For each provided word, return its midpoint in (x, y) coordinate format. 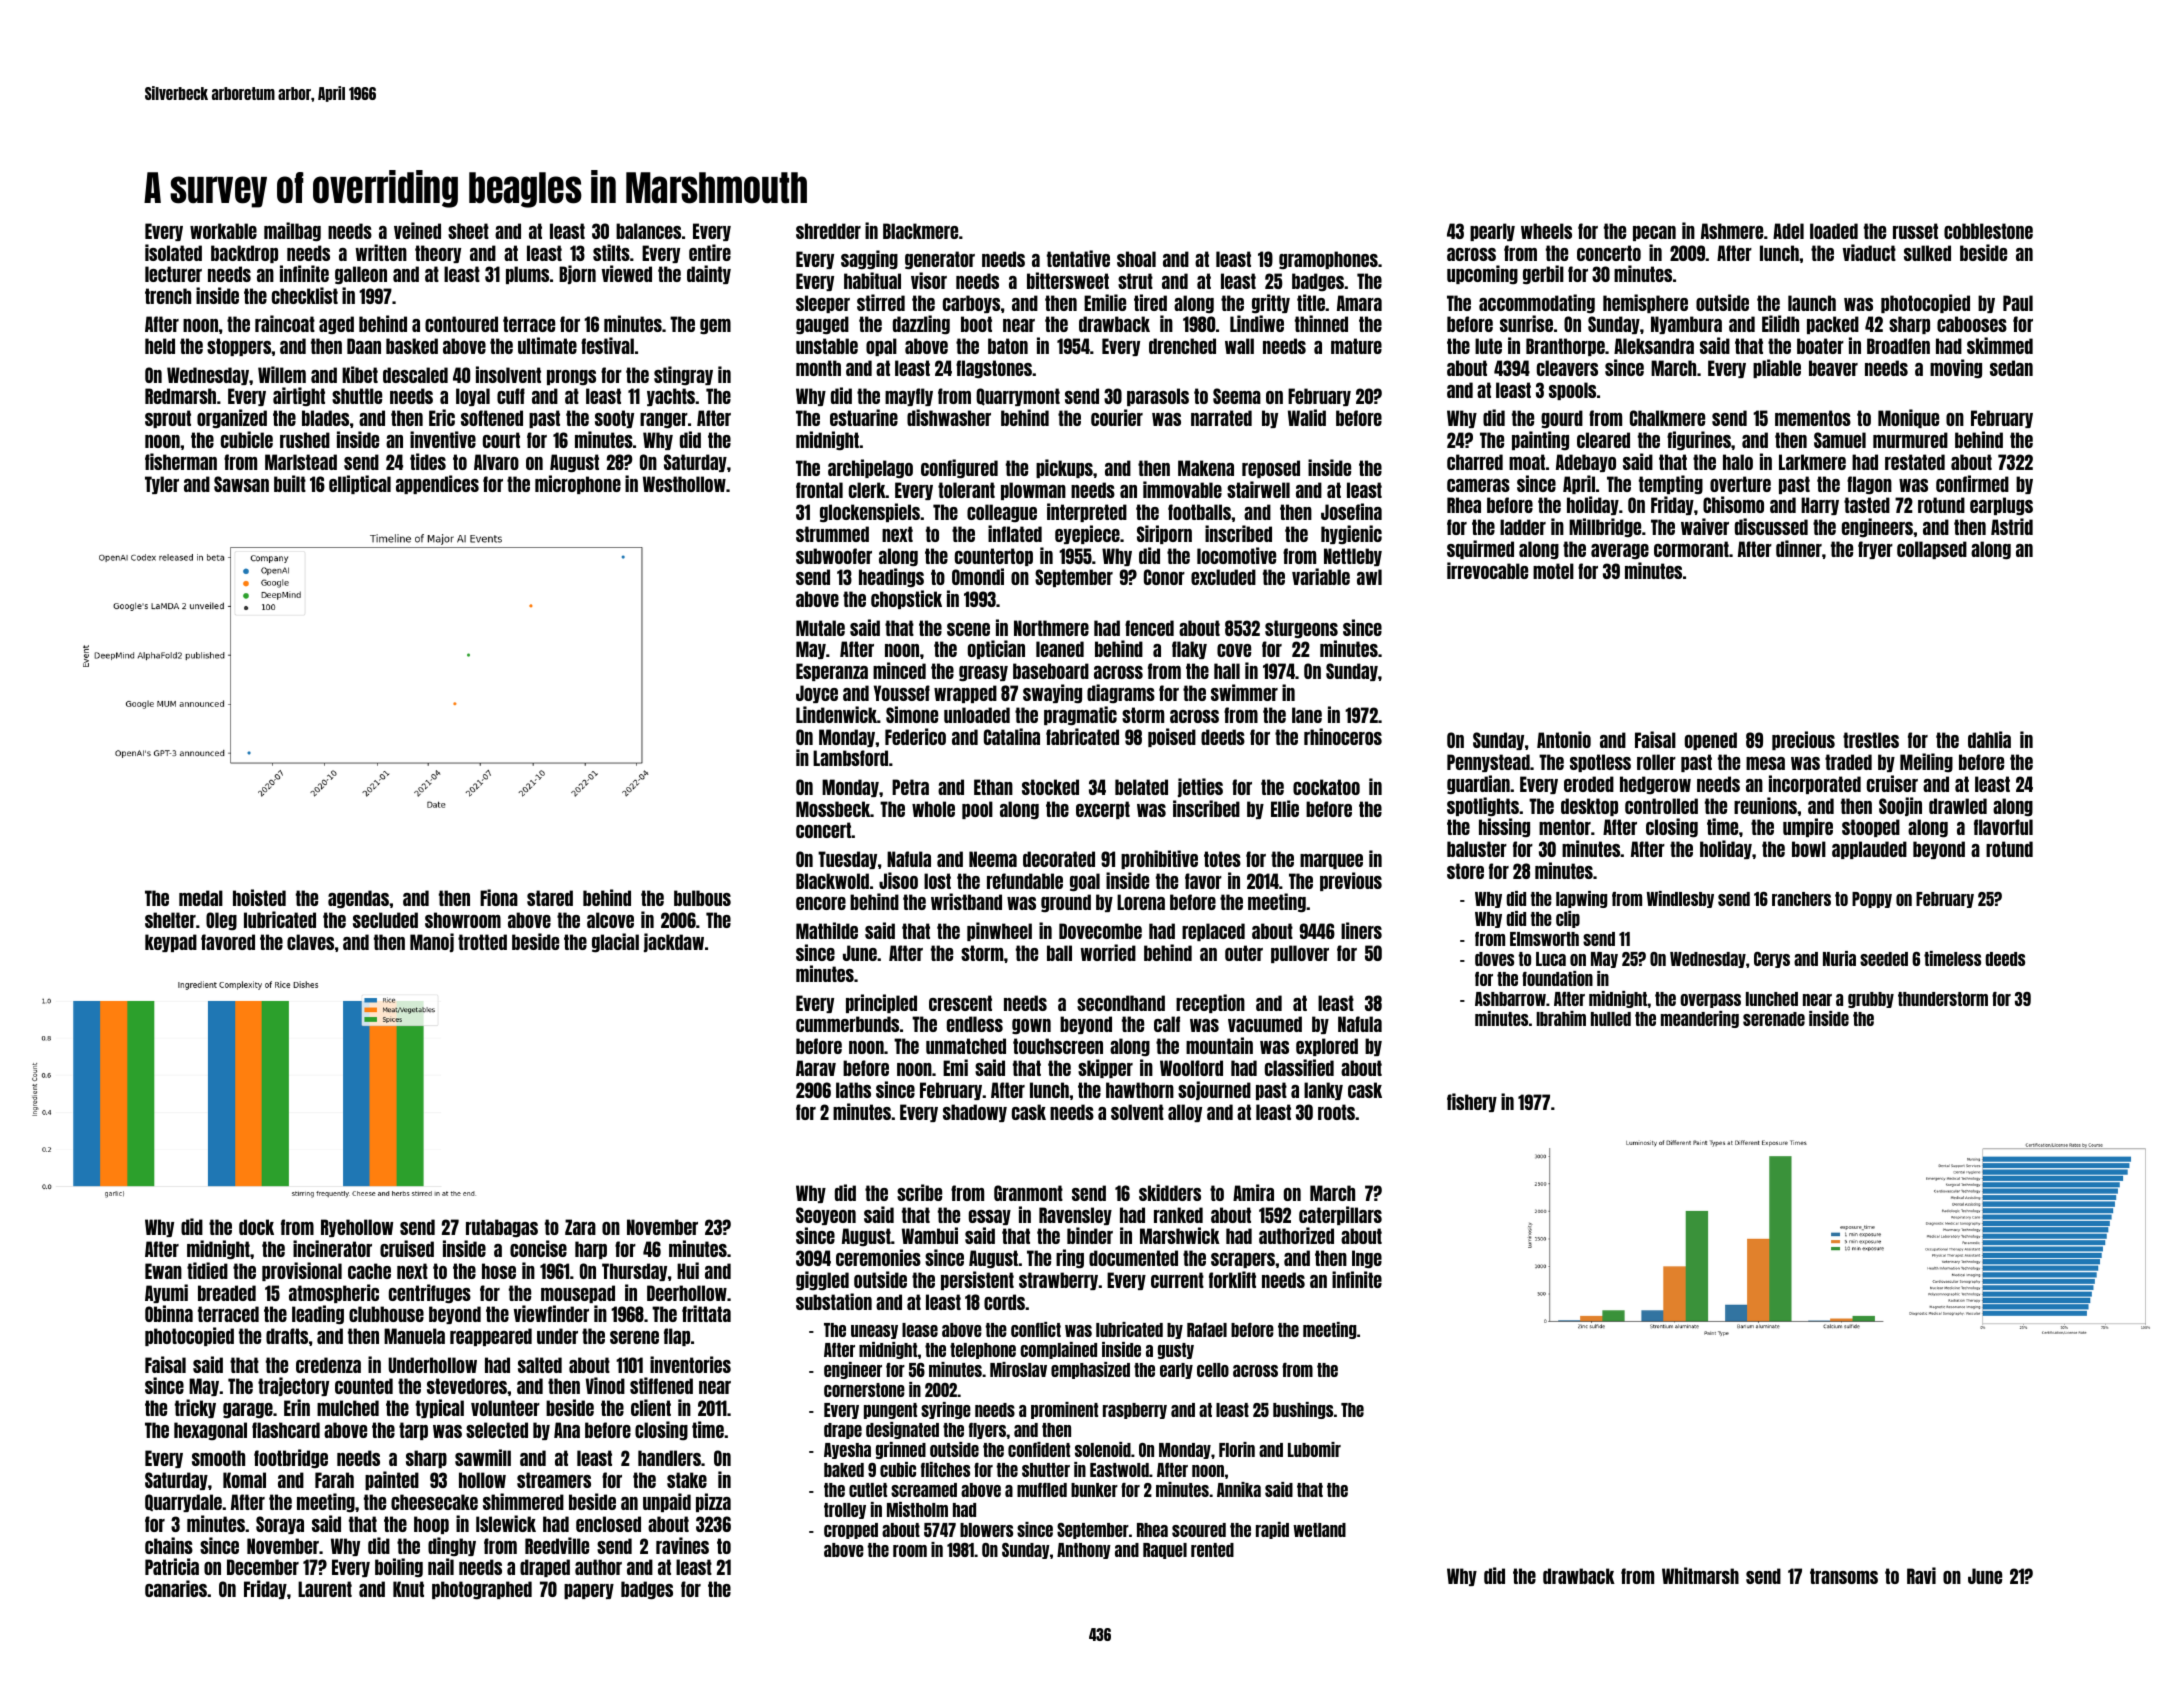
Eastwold (1119, 1470)
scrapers (1243, 1260)
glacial (615, 943)
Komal (244, 1480)
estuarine (864, 417)
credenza (328, 1365)
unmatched (966, 1046)
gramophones (1328, 260)
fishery (1472, 1102)
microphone (578, 484)
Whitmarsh (1700, 1575)
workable (223, 231)
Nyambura (1686, 325)
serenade (1774, 1019)
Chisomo (1733, 504)
